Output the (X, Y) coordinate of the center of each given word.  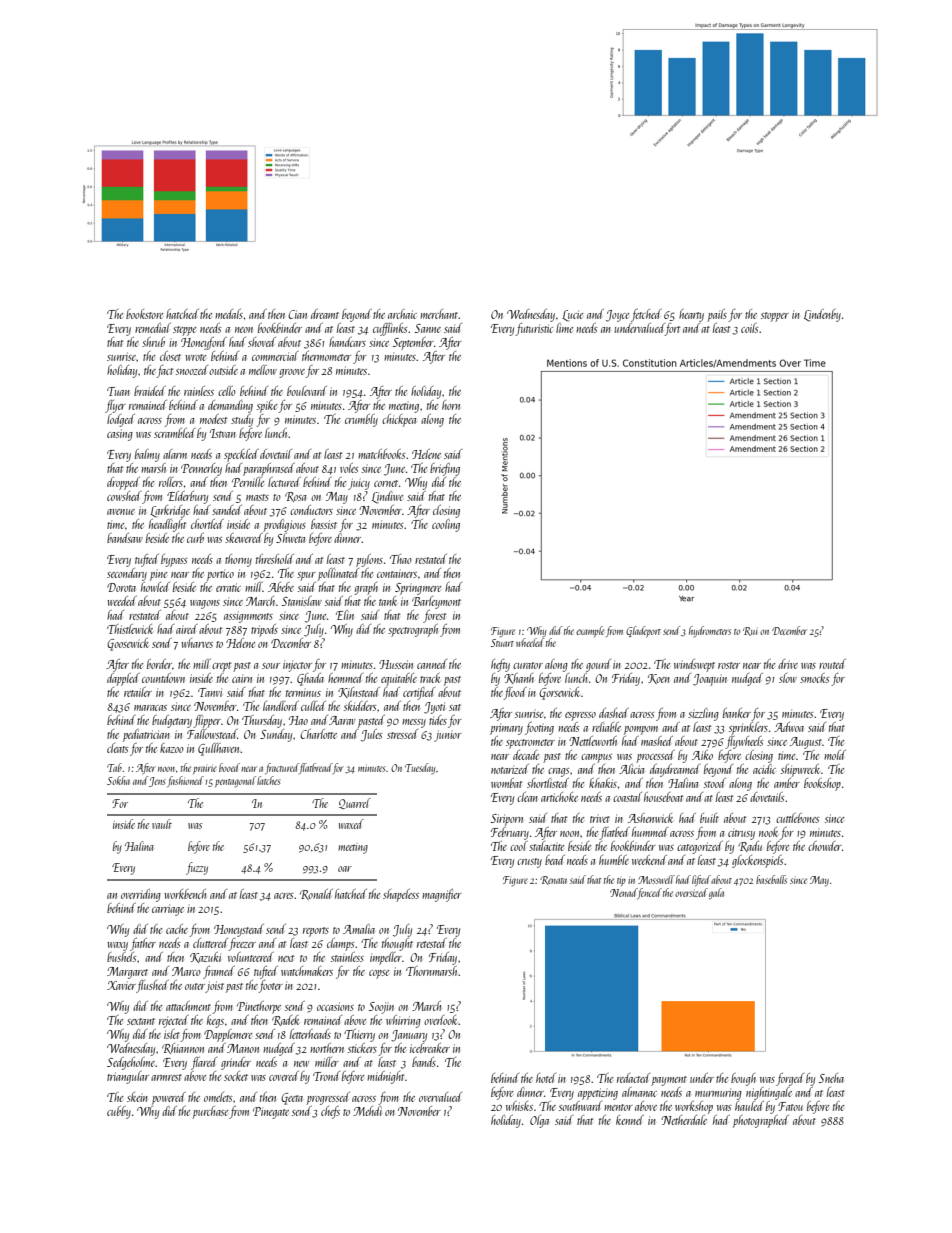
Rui (750, 631)
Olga (539, 1121)
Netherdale (684, 1120)
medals (229, 314)
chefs (330, 1112)
